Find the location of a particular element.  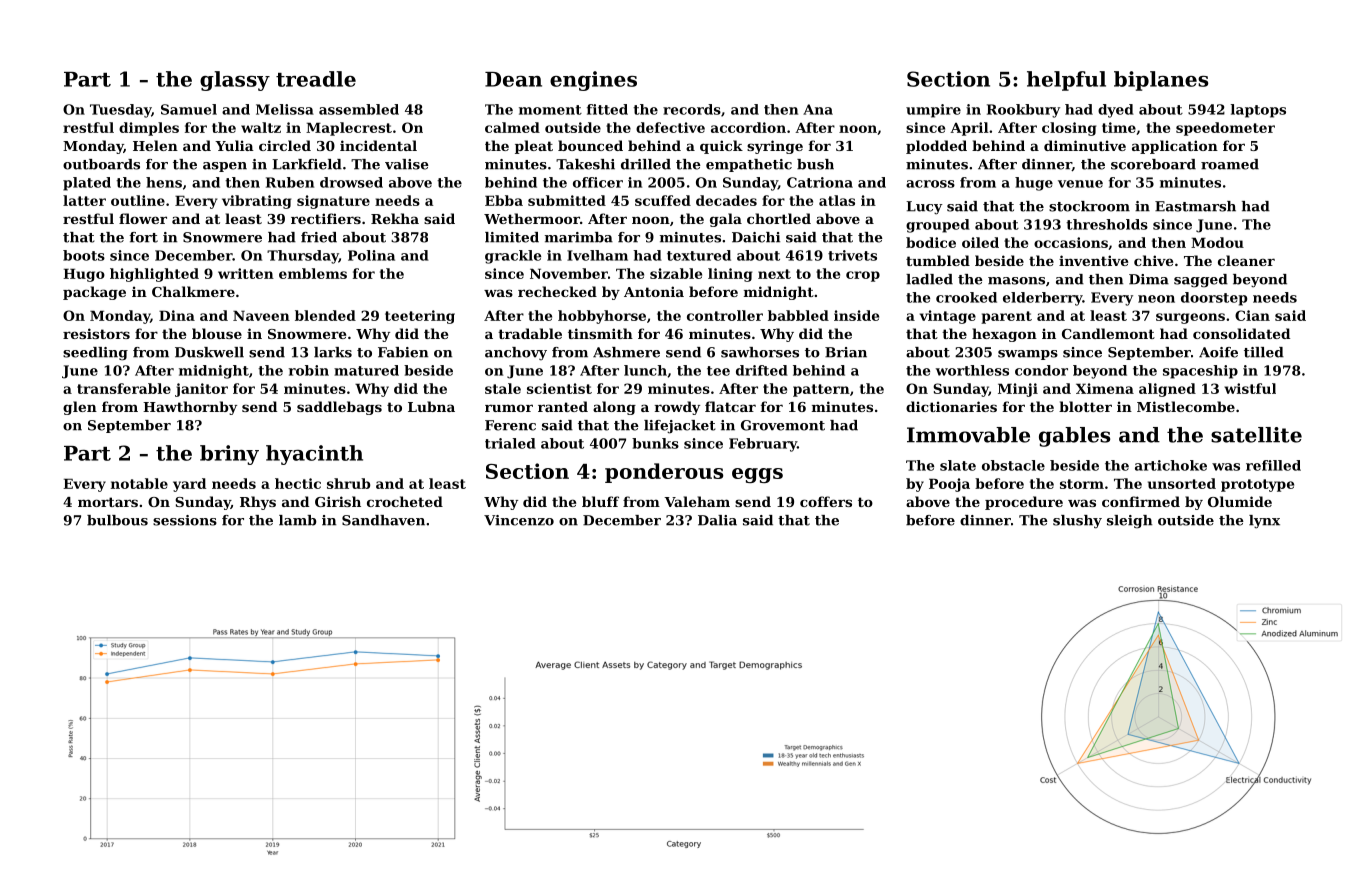

Ximena is located at coordinates (1105, 388).
